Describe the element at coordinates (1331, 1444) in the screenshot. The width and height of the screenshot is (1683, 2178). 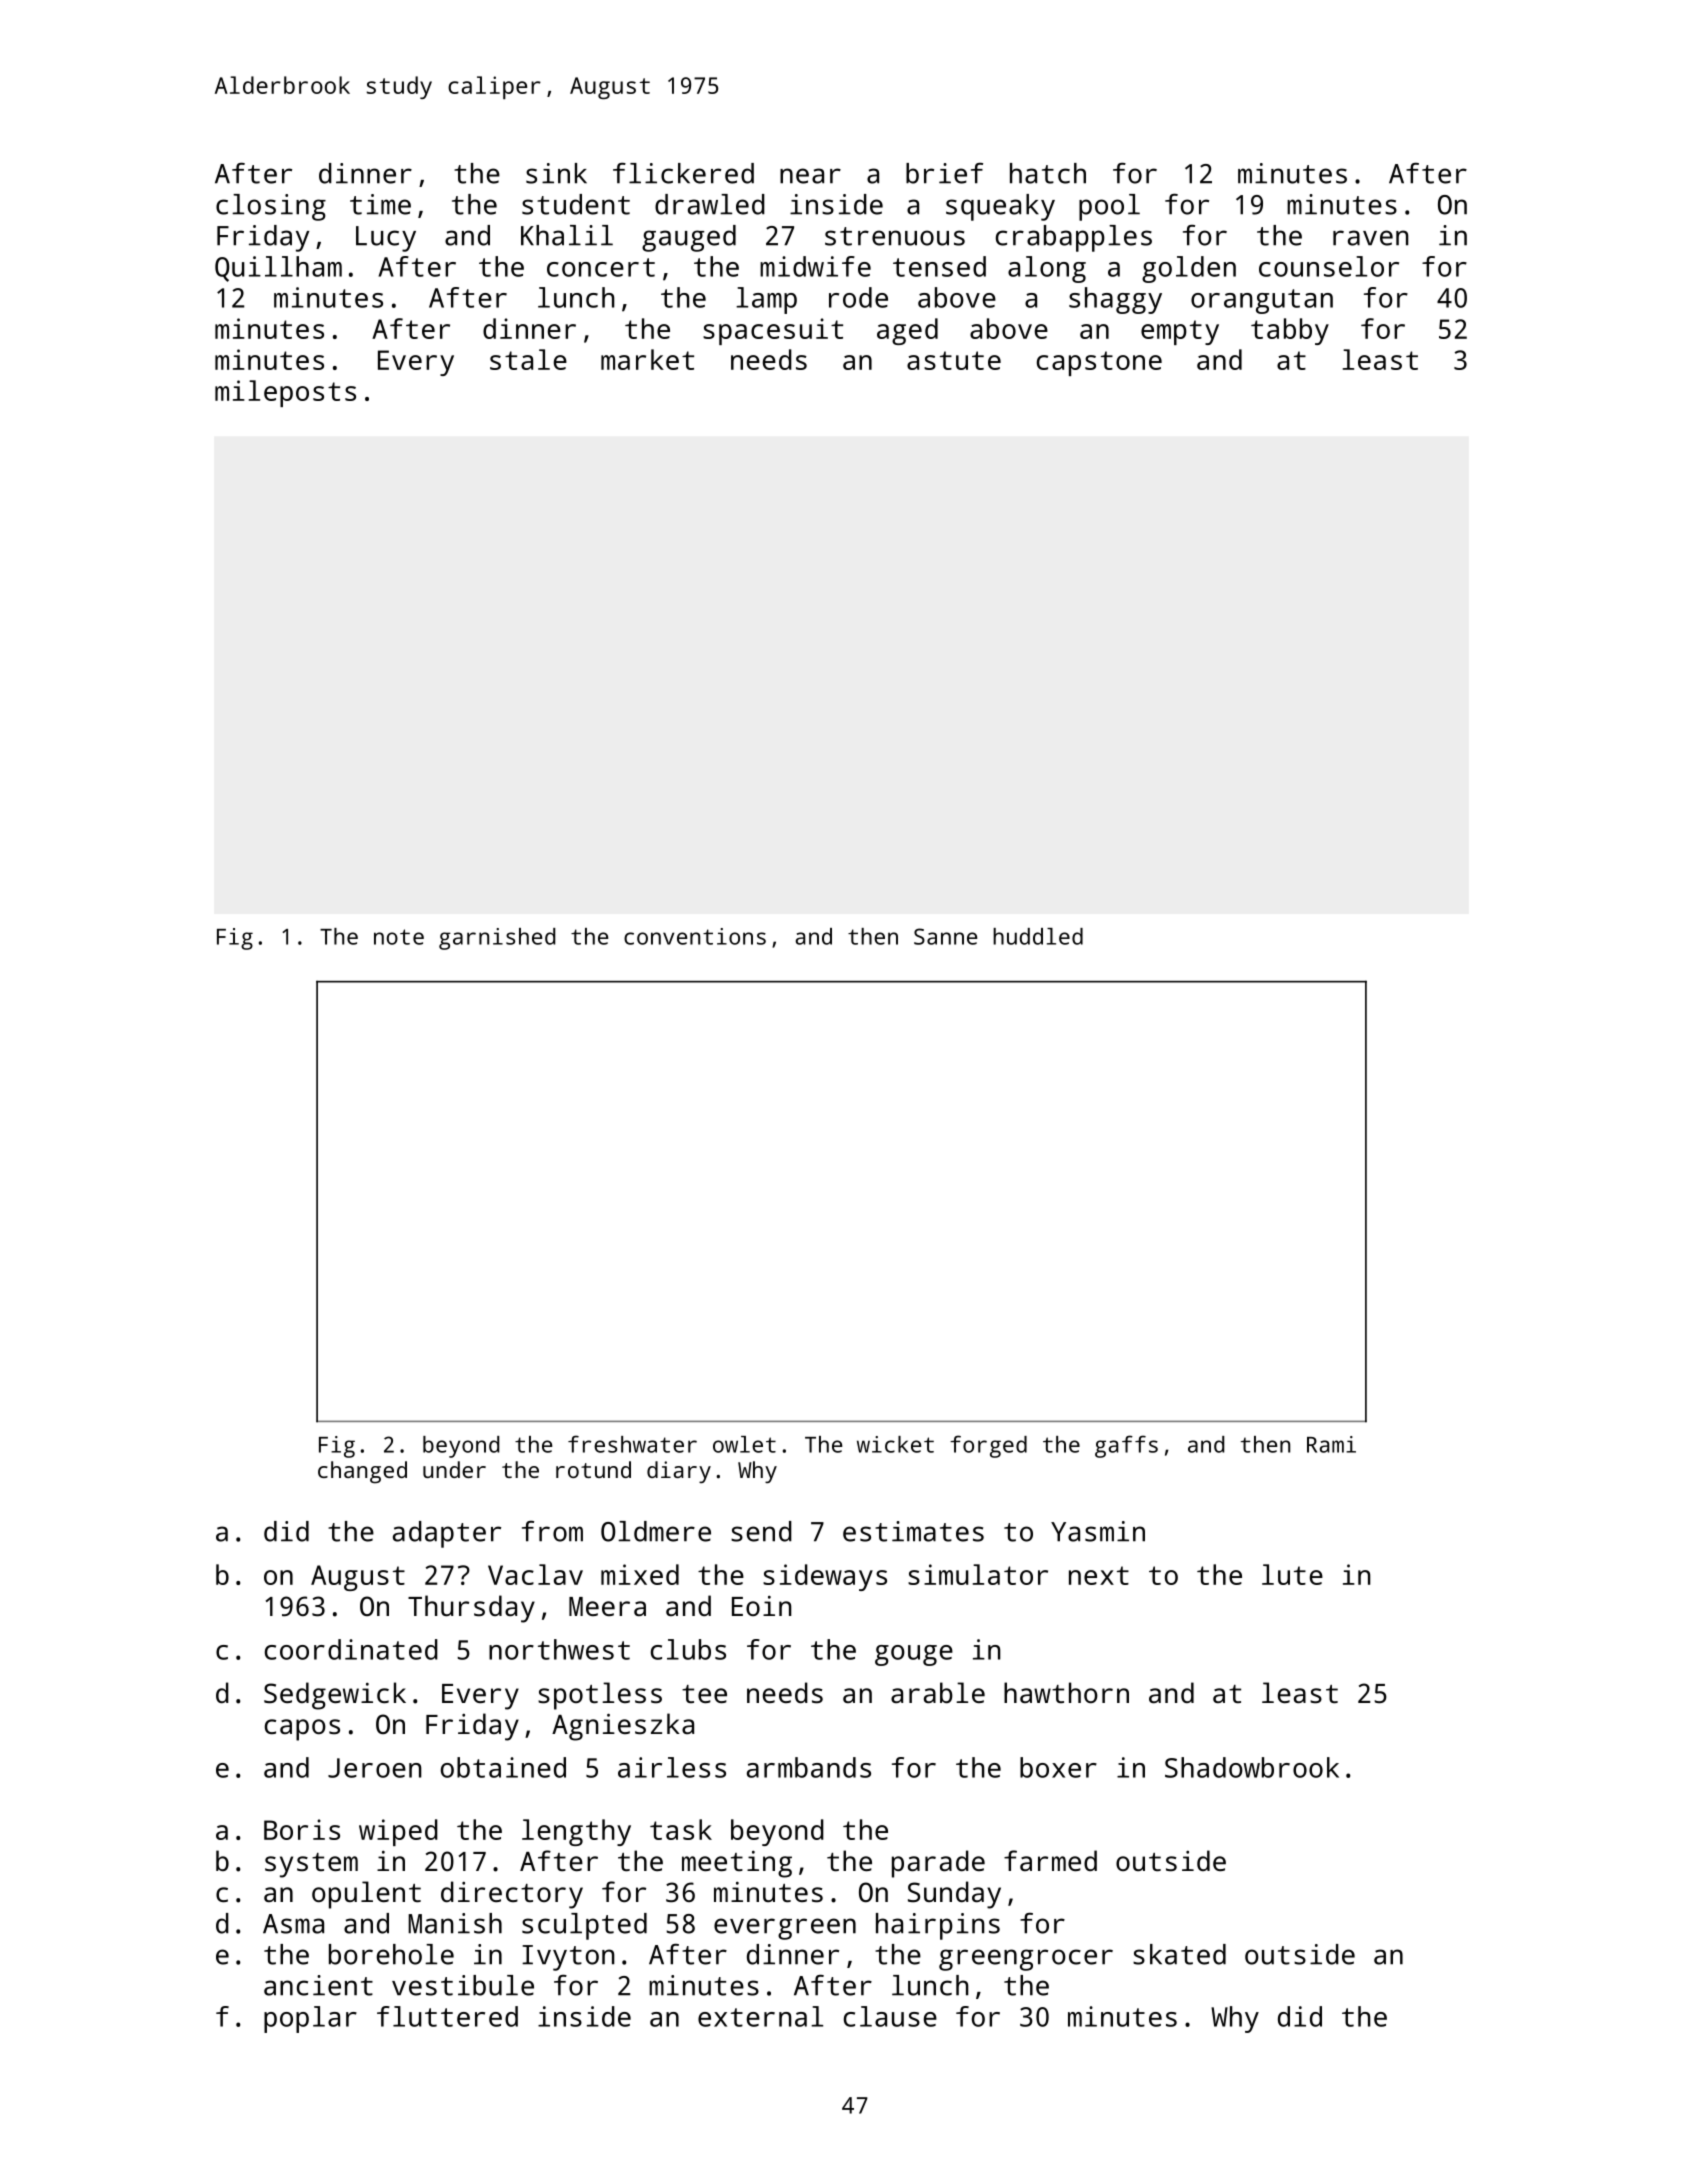
I see `Rami` at that location.
